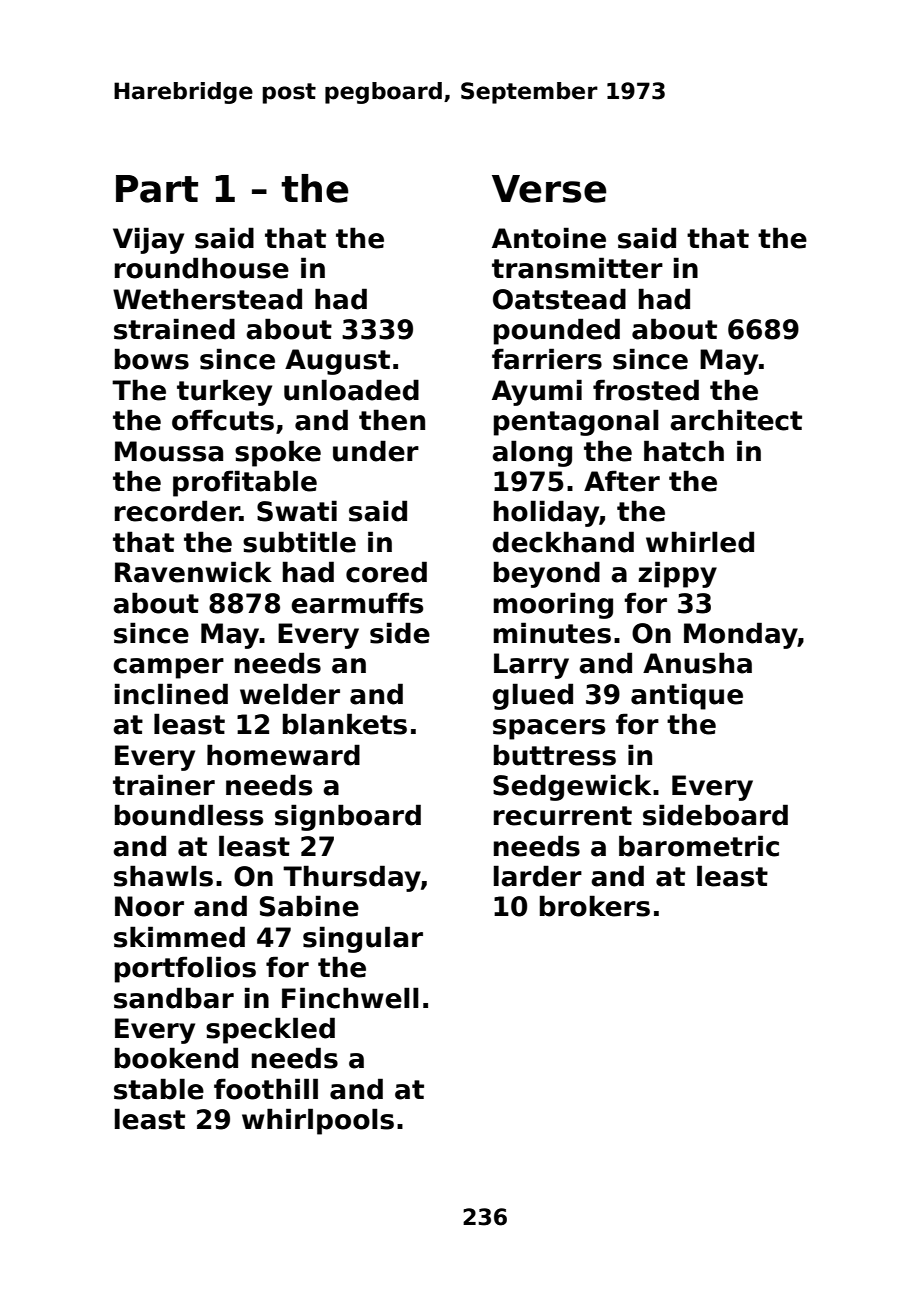  Describe the element at coordinates (169, 451) in the screenshot. I see `Moussa` at that location.
